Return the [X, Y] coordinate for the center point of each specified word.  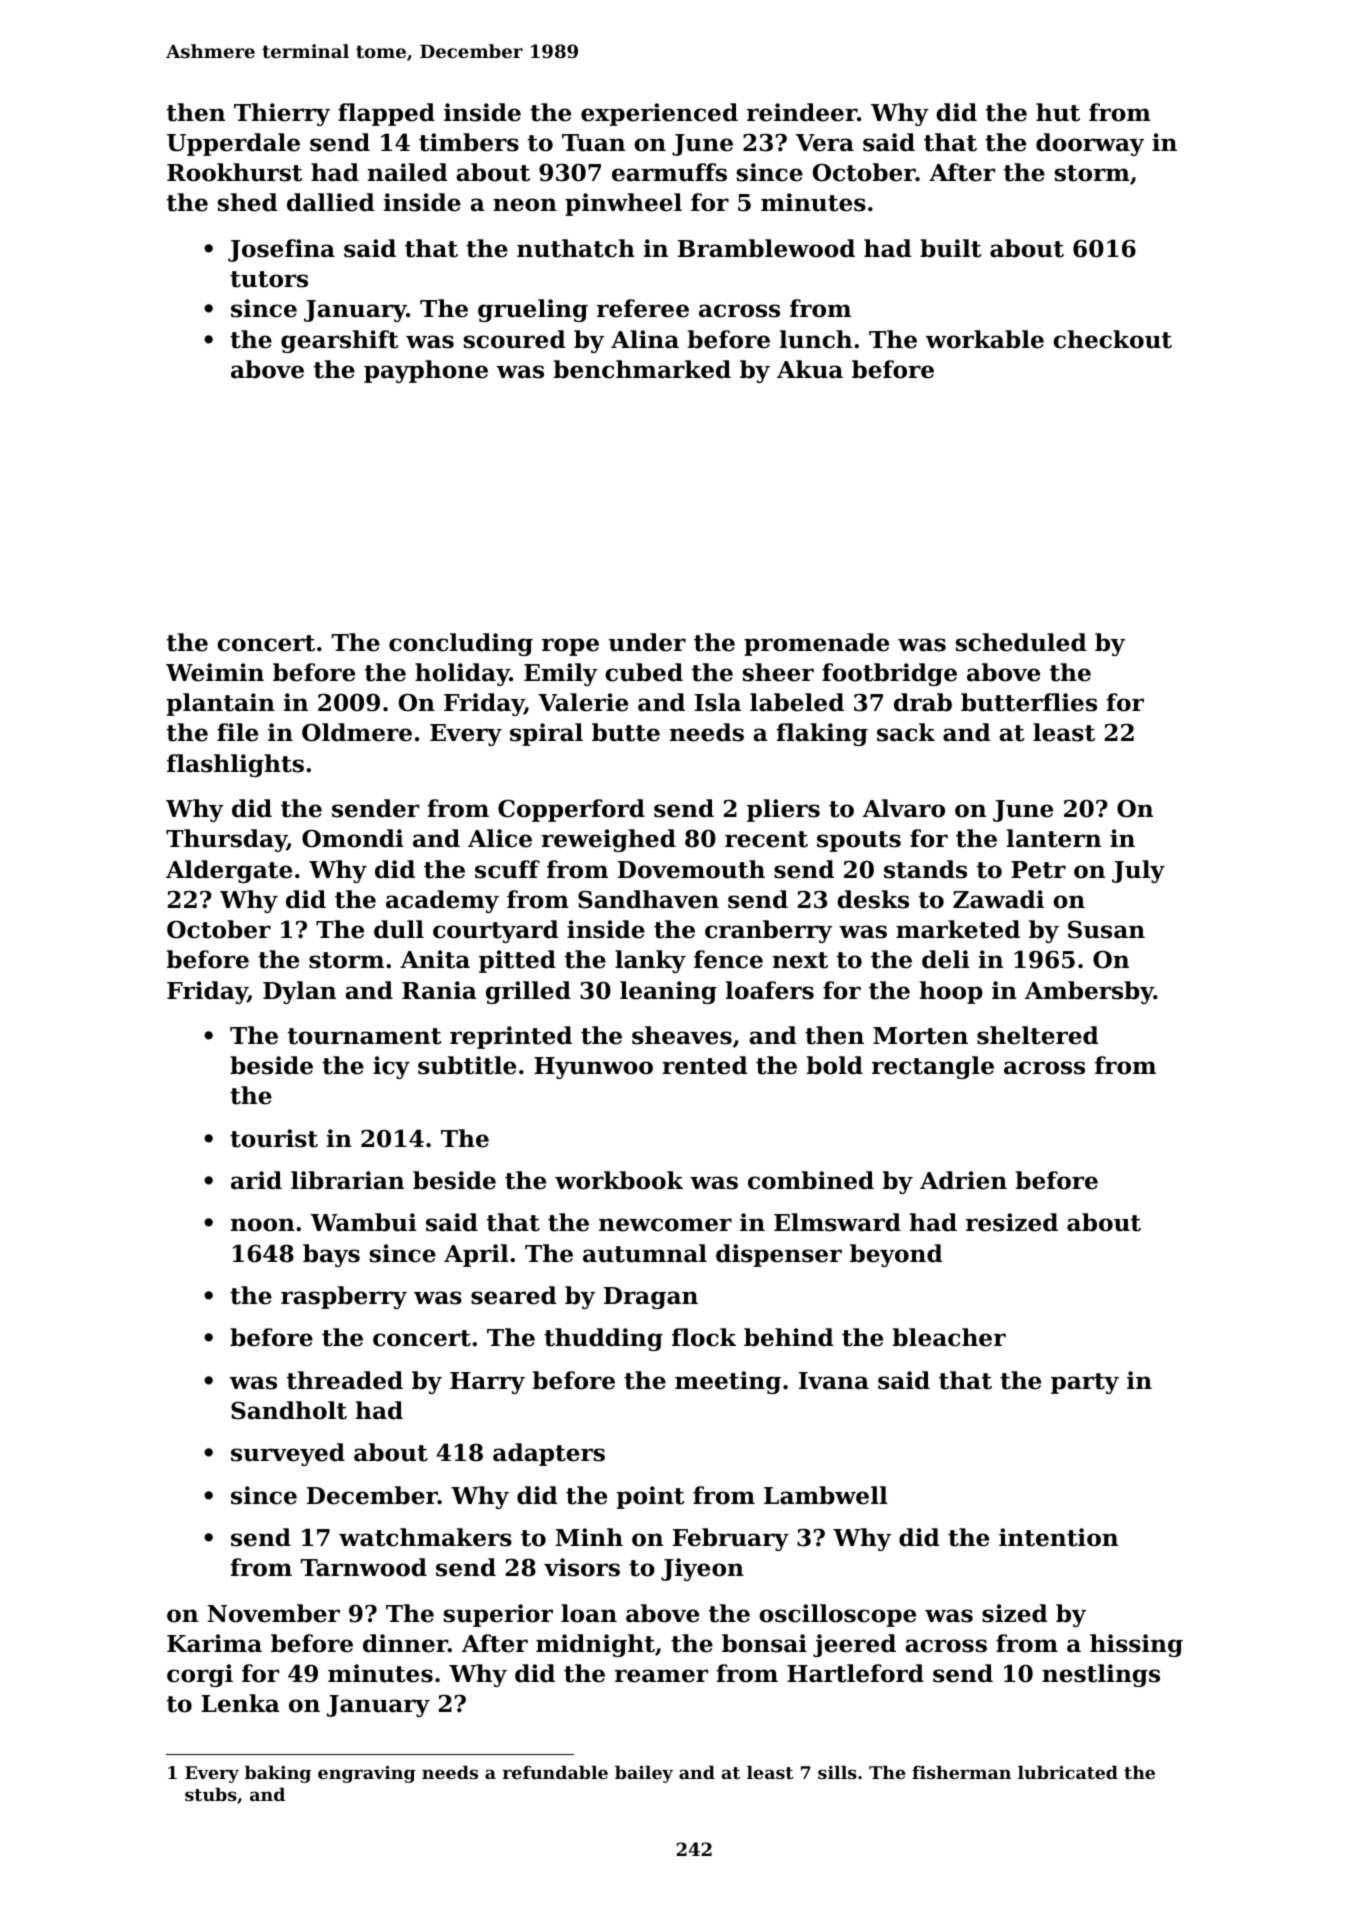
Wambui [364, 1222]
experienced [659, 114]
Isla [718, 702]
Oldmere [357, 732]
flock [704, 1337]
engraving [367, 1774]
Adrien [963, 1180]
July [1138, 871]
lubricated [1068, 1772]
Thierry [282, 114]
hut [1058, 112]
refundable [555, 1772]
